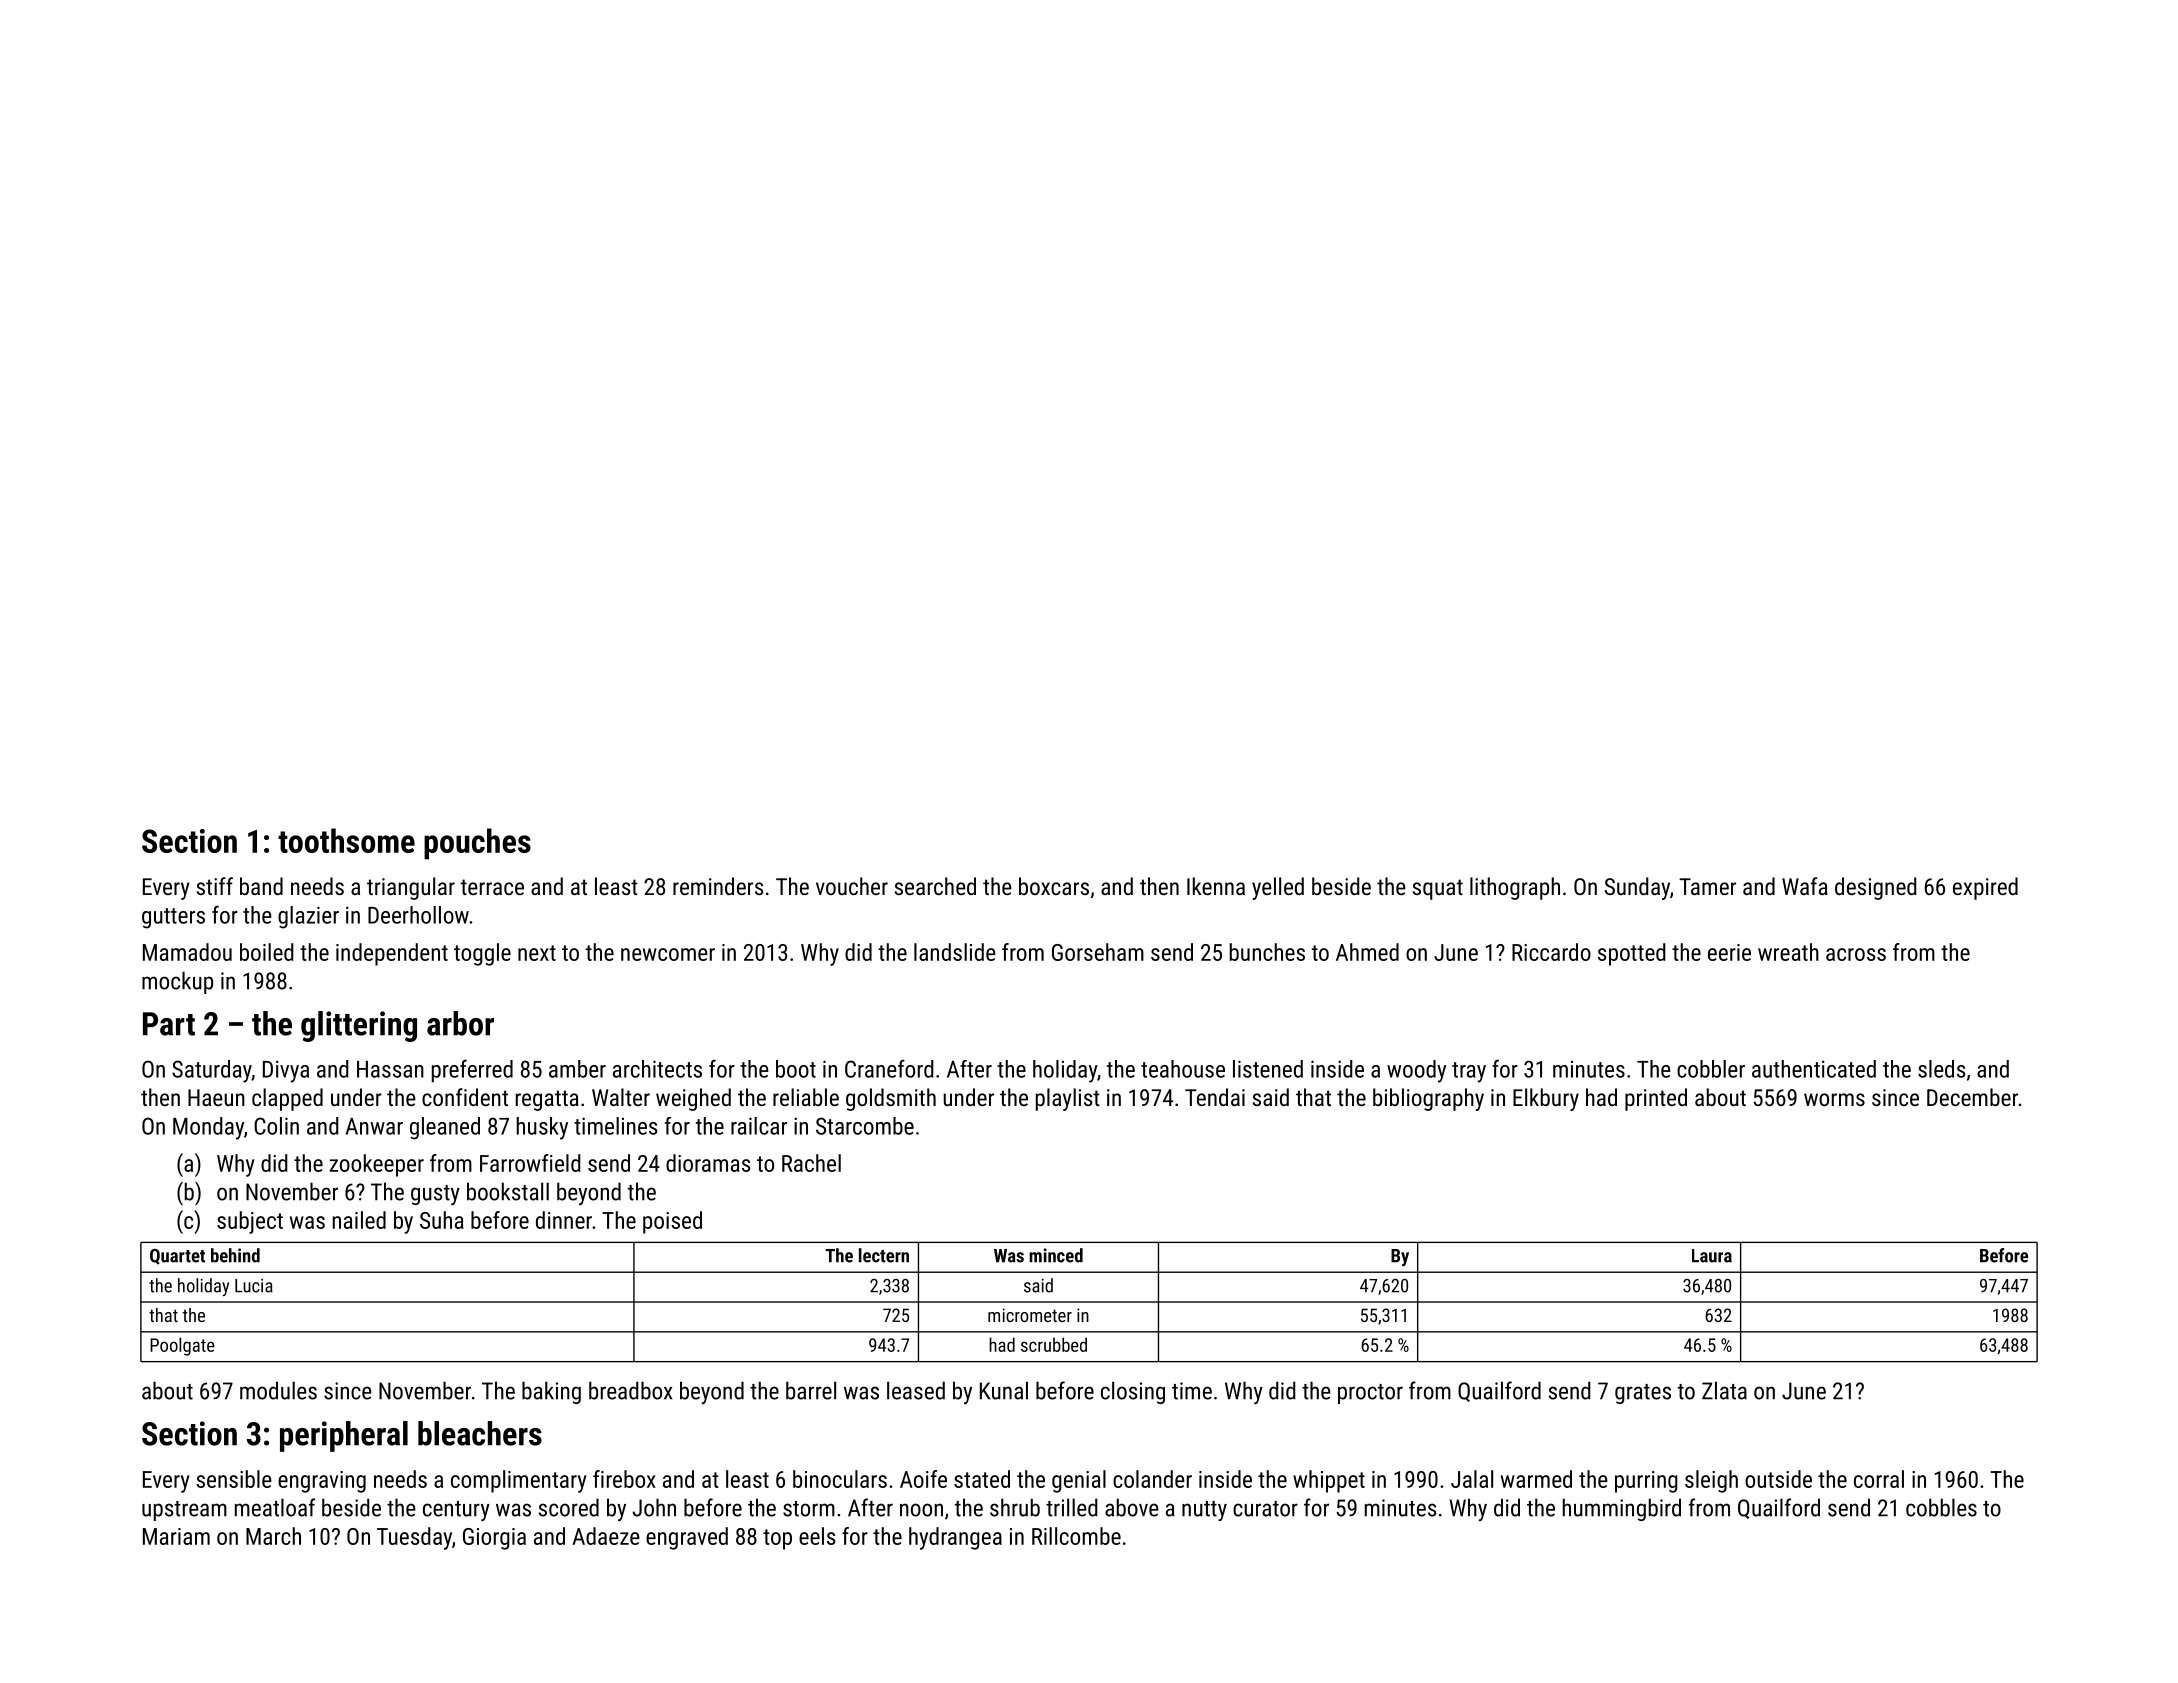 This screenshot has height=1683, width=2178. Describe the element at coordinates (176, 1536) in the screenshot. I see `Mariam` at that location.
